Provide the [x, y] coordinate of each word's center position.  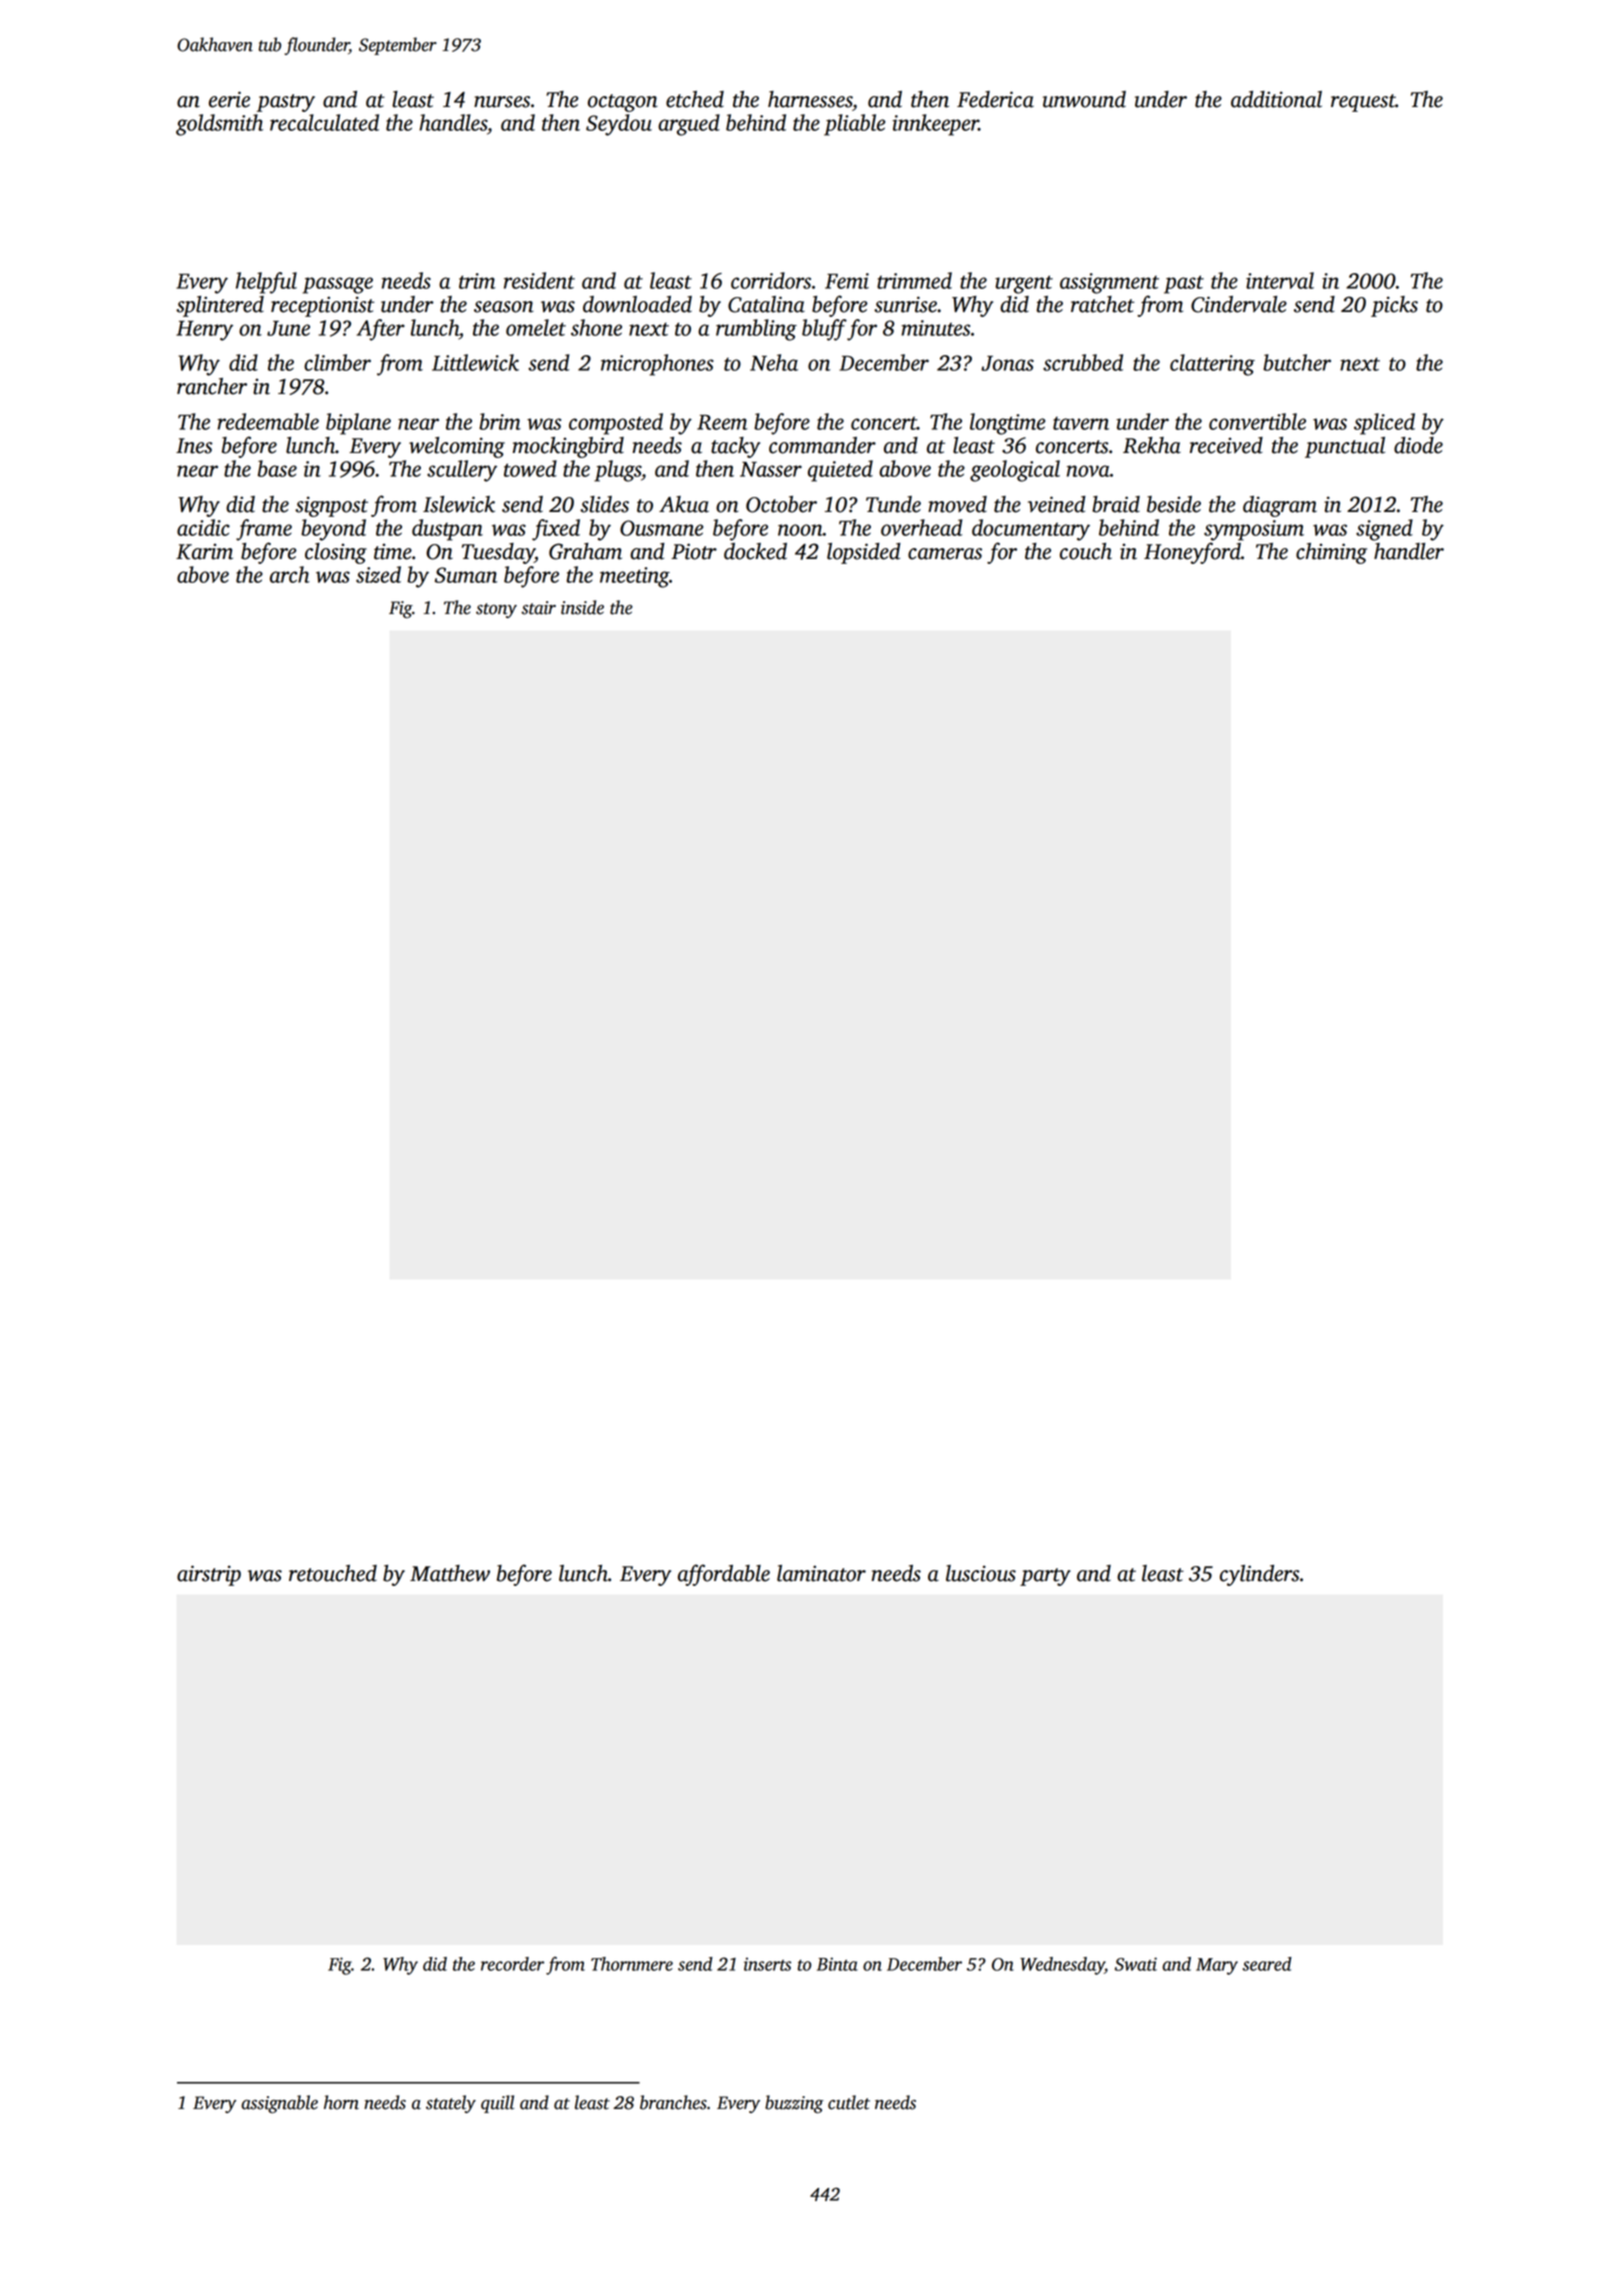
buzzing [794, 2104]
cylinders [1260, 1575]
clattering [1212, 365]
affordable [724, 1575]
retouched [333, 1573]
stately [451, 2104]
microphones [657, 365]
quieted [840, 471]
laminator [821, 1573]
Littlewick [475, 362]
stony [496, 610]
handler [1409, 551]
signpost [331, 506]
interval [1280, 280]
